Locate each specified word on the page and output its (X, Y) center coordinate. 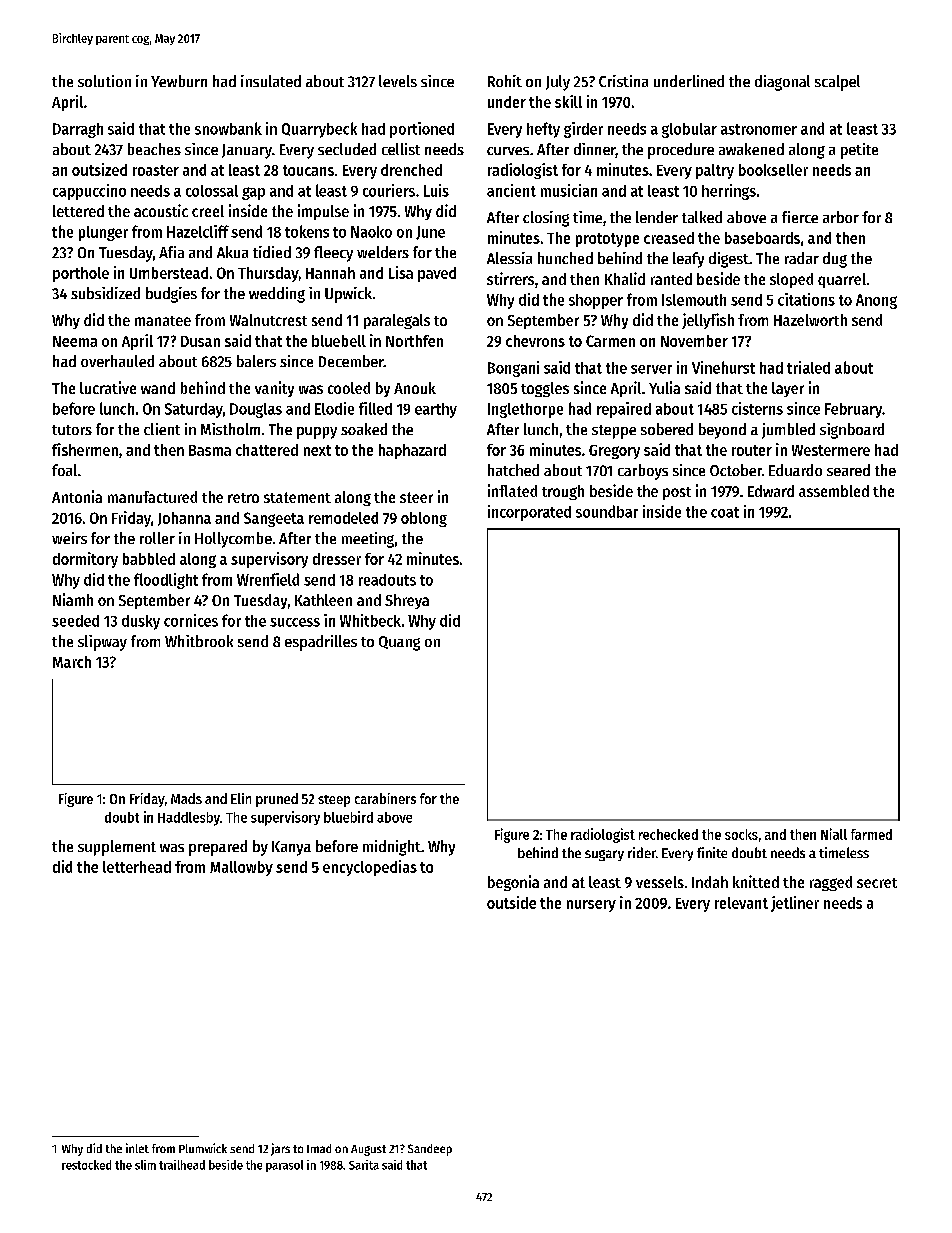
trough (563, 492)
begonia (513, 883)
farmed (871, 834)
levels (398, 81)
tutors (72, 430)
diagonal (782, 83)
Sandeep (430, 1150)
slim (145, 1165)
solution (104, 81)
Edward (771, 491)
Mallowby (241, 868)
